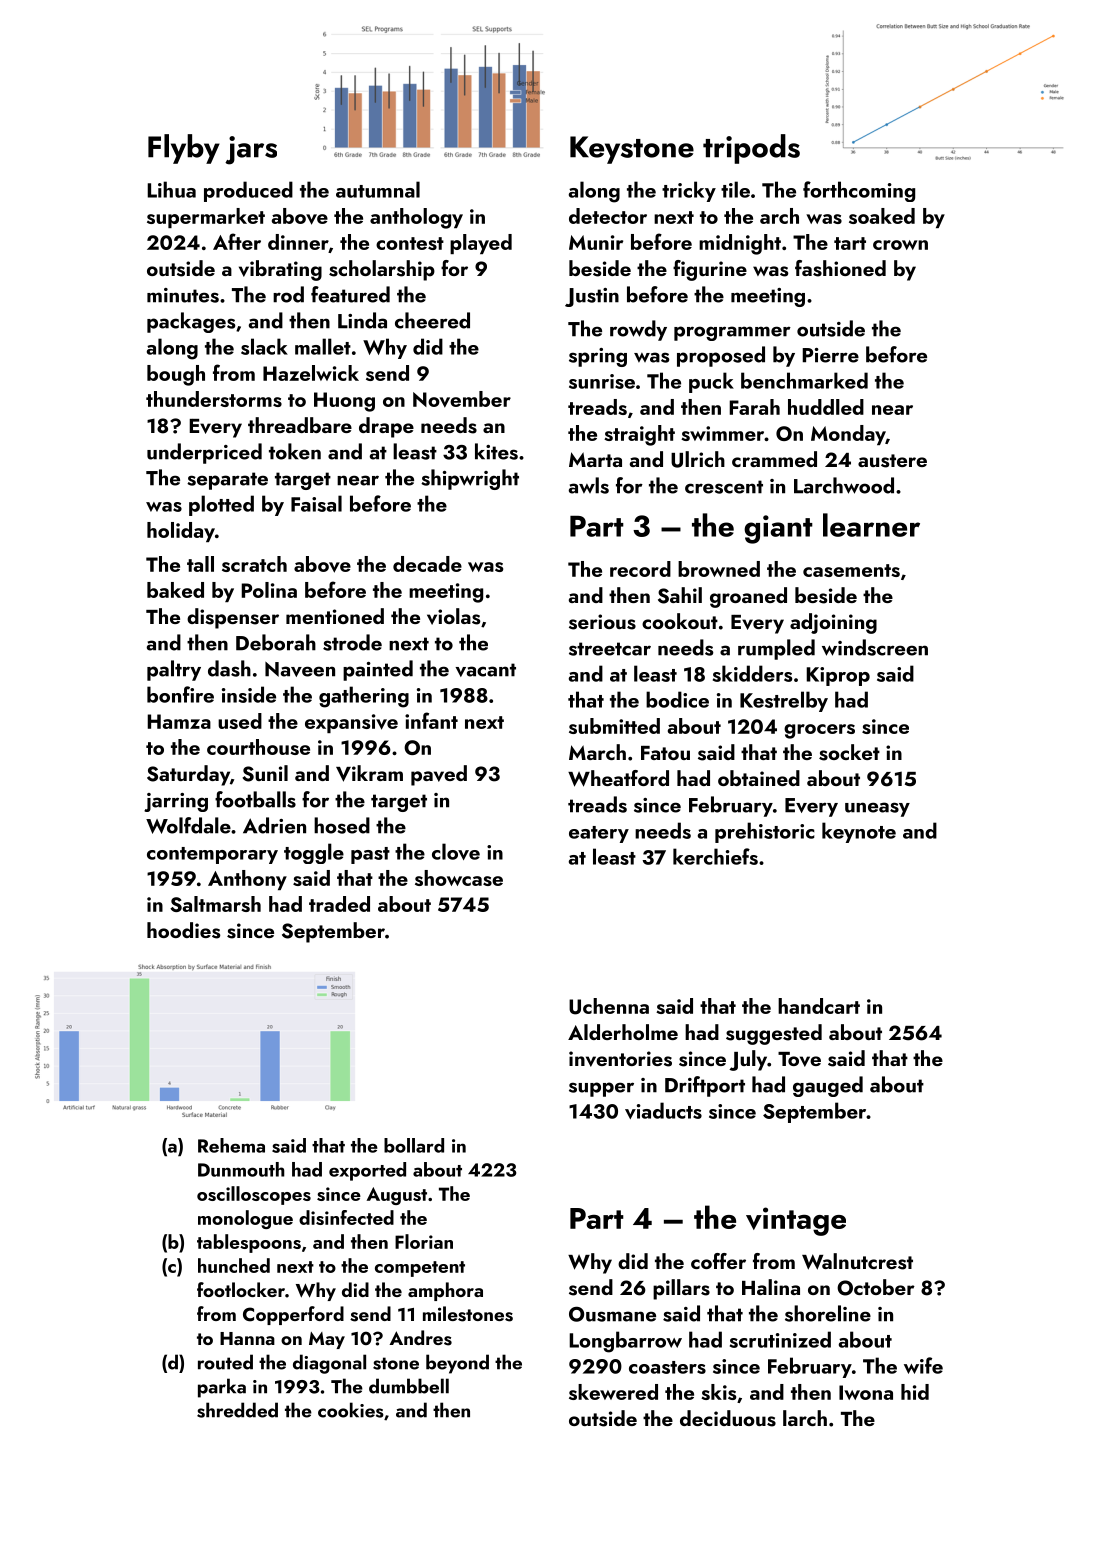 Image resolution: width=1094 pixels, height=1554 pixels. What do you see at coordinates (351, 1410) in the image?
I see `cookies` at bounding box center [351, 1410].
